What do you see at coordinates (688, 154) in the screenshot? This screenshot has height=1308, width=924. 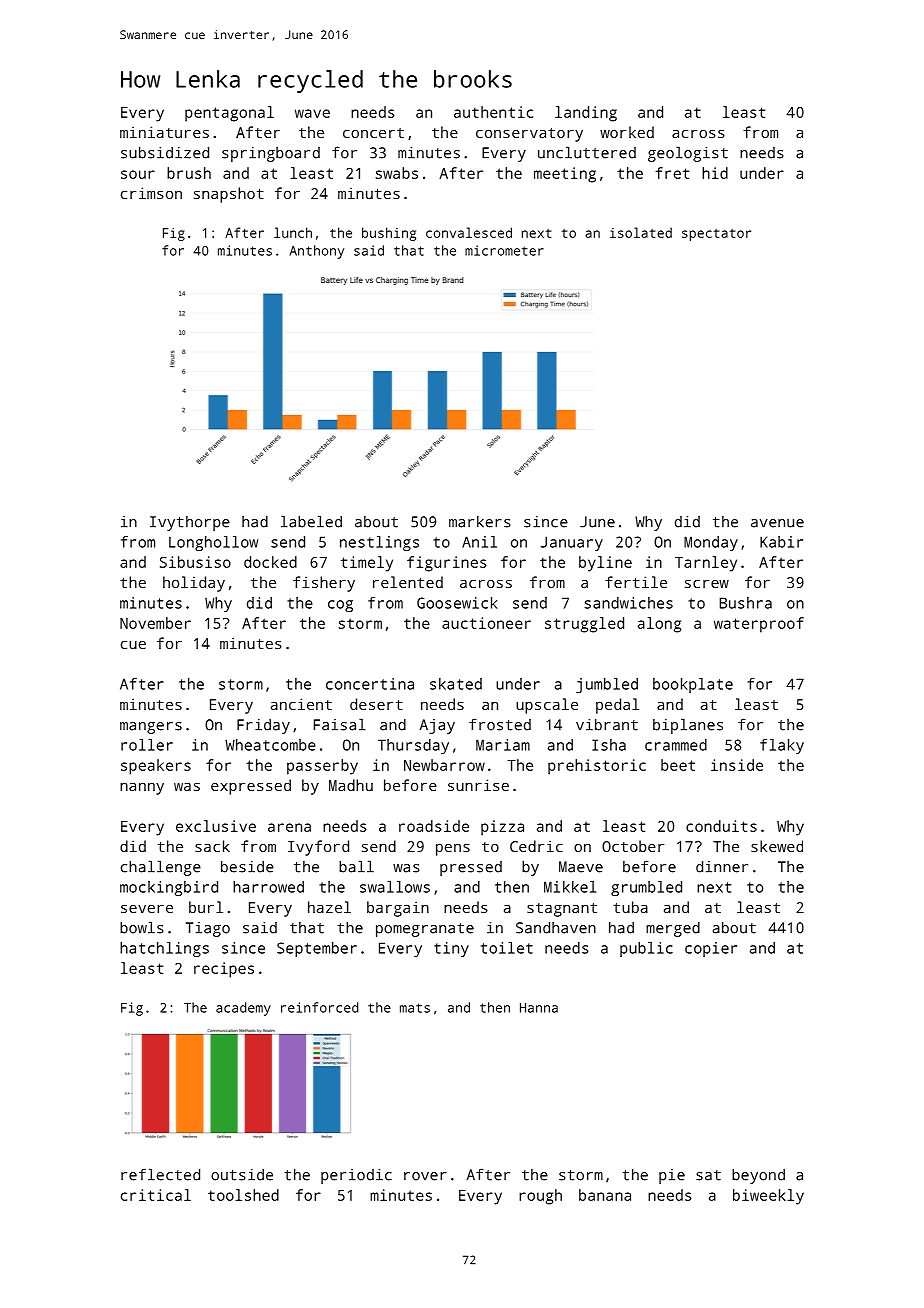 I see `geologist` at bounding box center [688, 154].
